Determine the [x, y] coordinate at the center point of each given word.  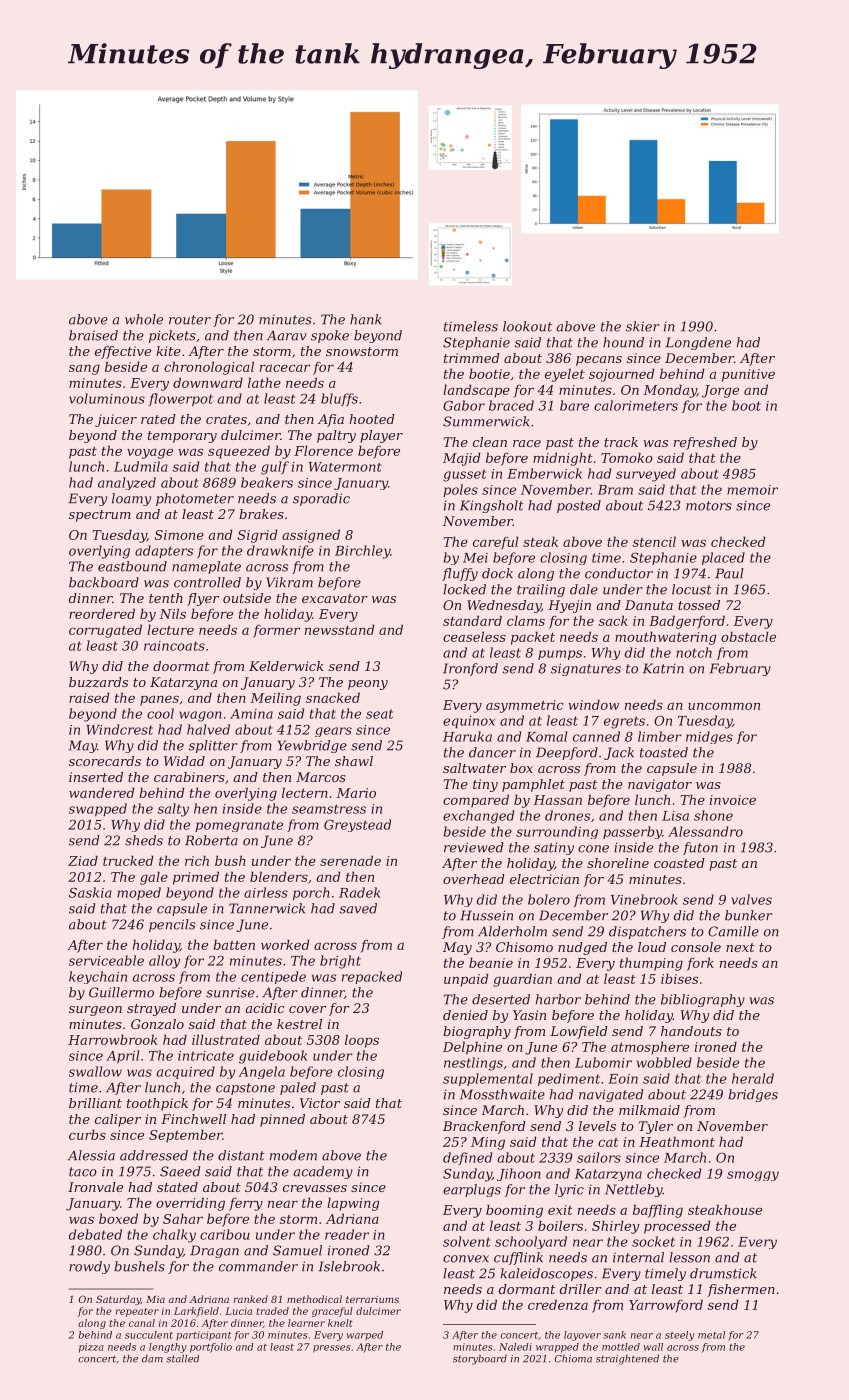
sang [84, 369]
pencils [172, 925]
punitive [748, 375]
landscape [476, 391]
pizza [91, 1348]
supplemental [488, 1079]
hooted [372, 419]
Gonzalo [157, 1024]
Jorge [720, 391]
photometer [195, 499]
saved [358, 908]
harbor [558, 999]
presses [332, 1349]
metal [711, 1335]
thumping [651, 964]
